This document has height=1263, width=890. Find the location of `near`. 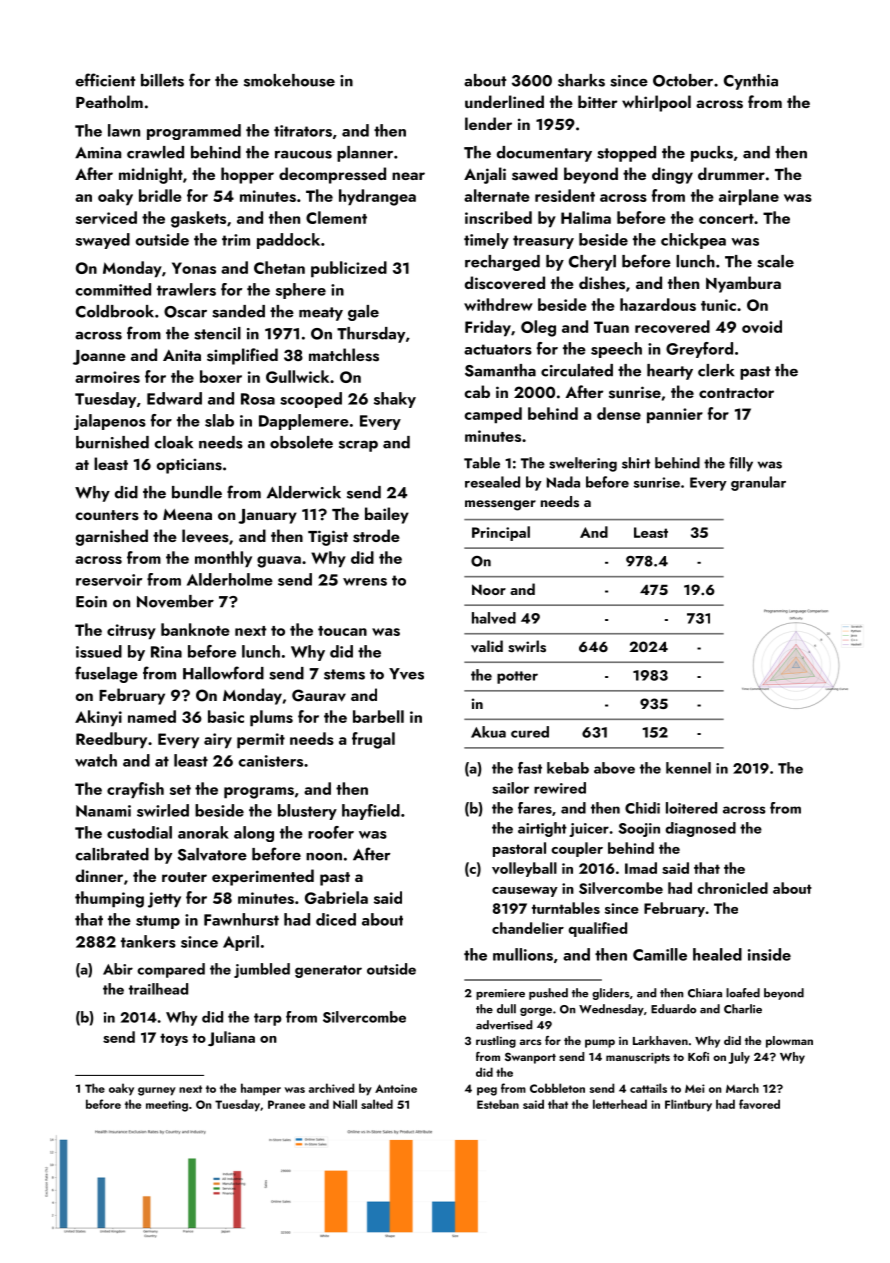

near is located at coordinates (408, 176).
